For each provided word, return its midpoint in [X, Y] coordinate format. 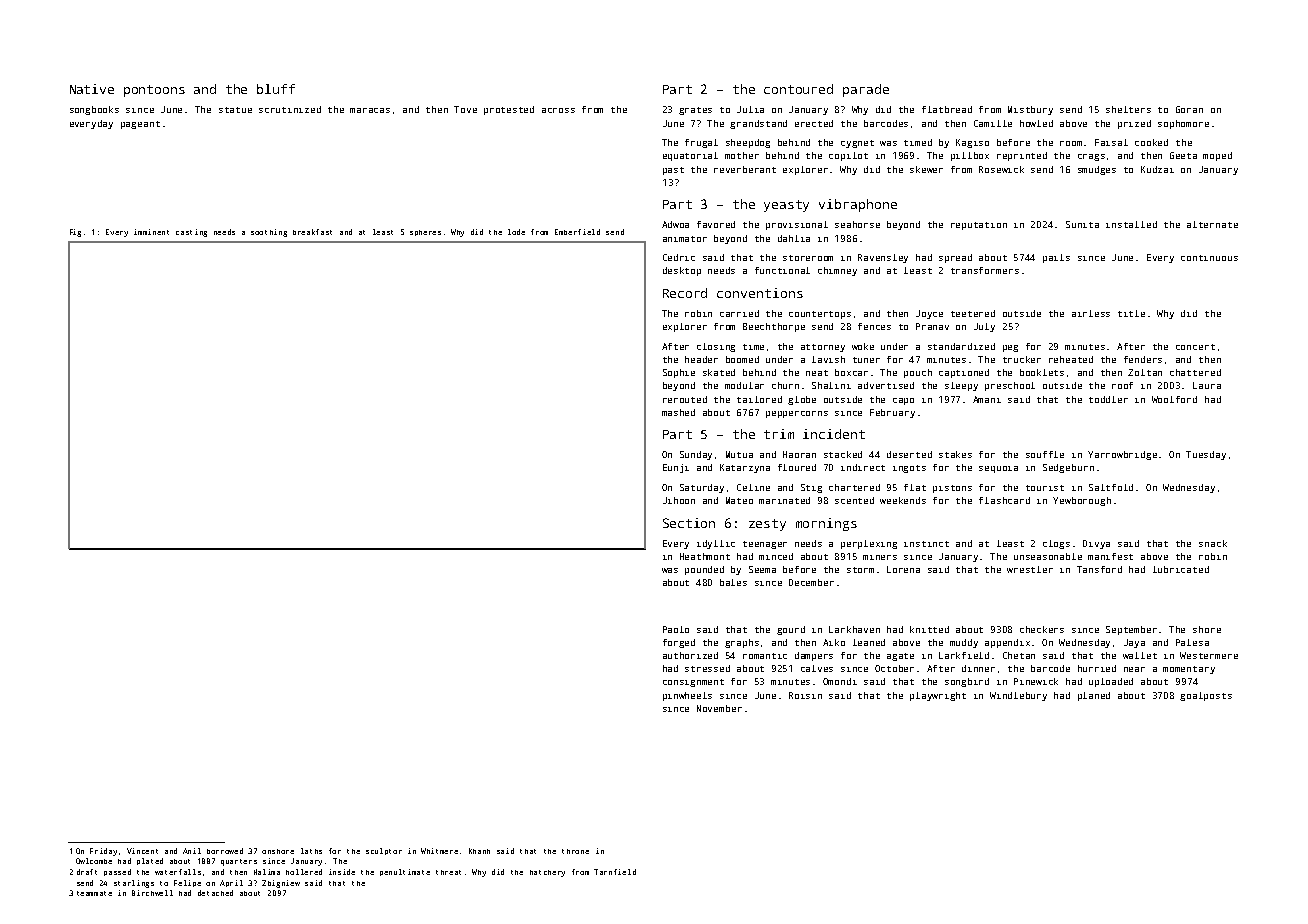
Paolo [676, 629]
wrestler [1030, 569]
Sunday [696, 455]
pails [1056, 258]
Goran [1189, 109]
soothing [269, 233]
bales [733, 582]
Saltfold [1111, 487]
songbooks [94, 110]
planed [1094, 696]
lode [516, 232]
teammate [94, 893]
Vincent [142, 851]
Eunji [676, 468]
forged [679, 643]
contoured [798, 89]
